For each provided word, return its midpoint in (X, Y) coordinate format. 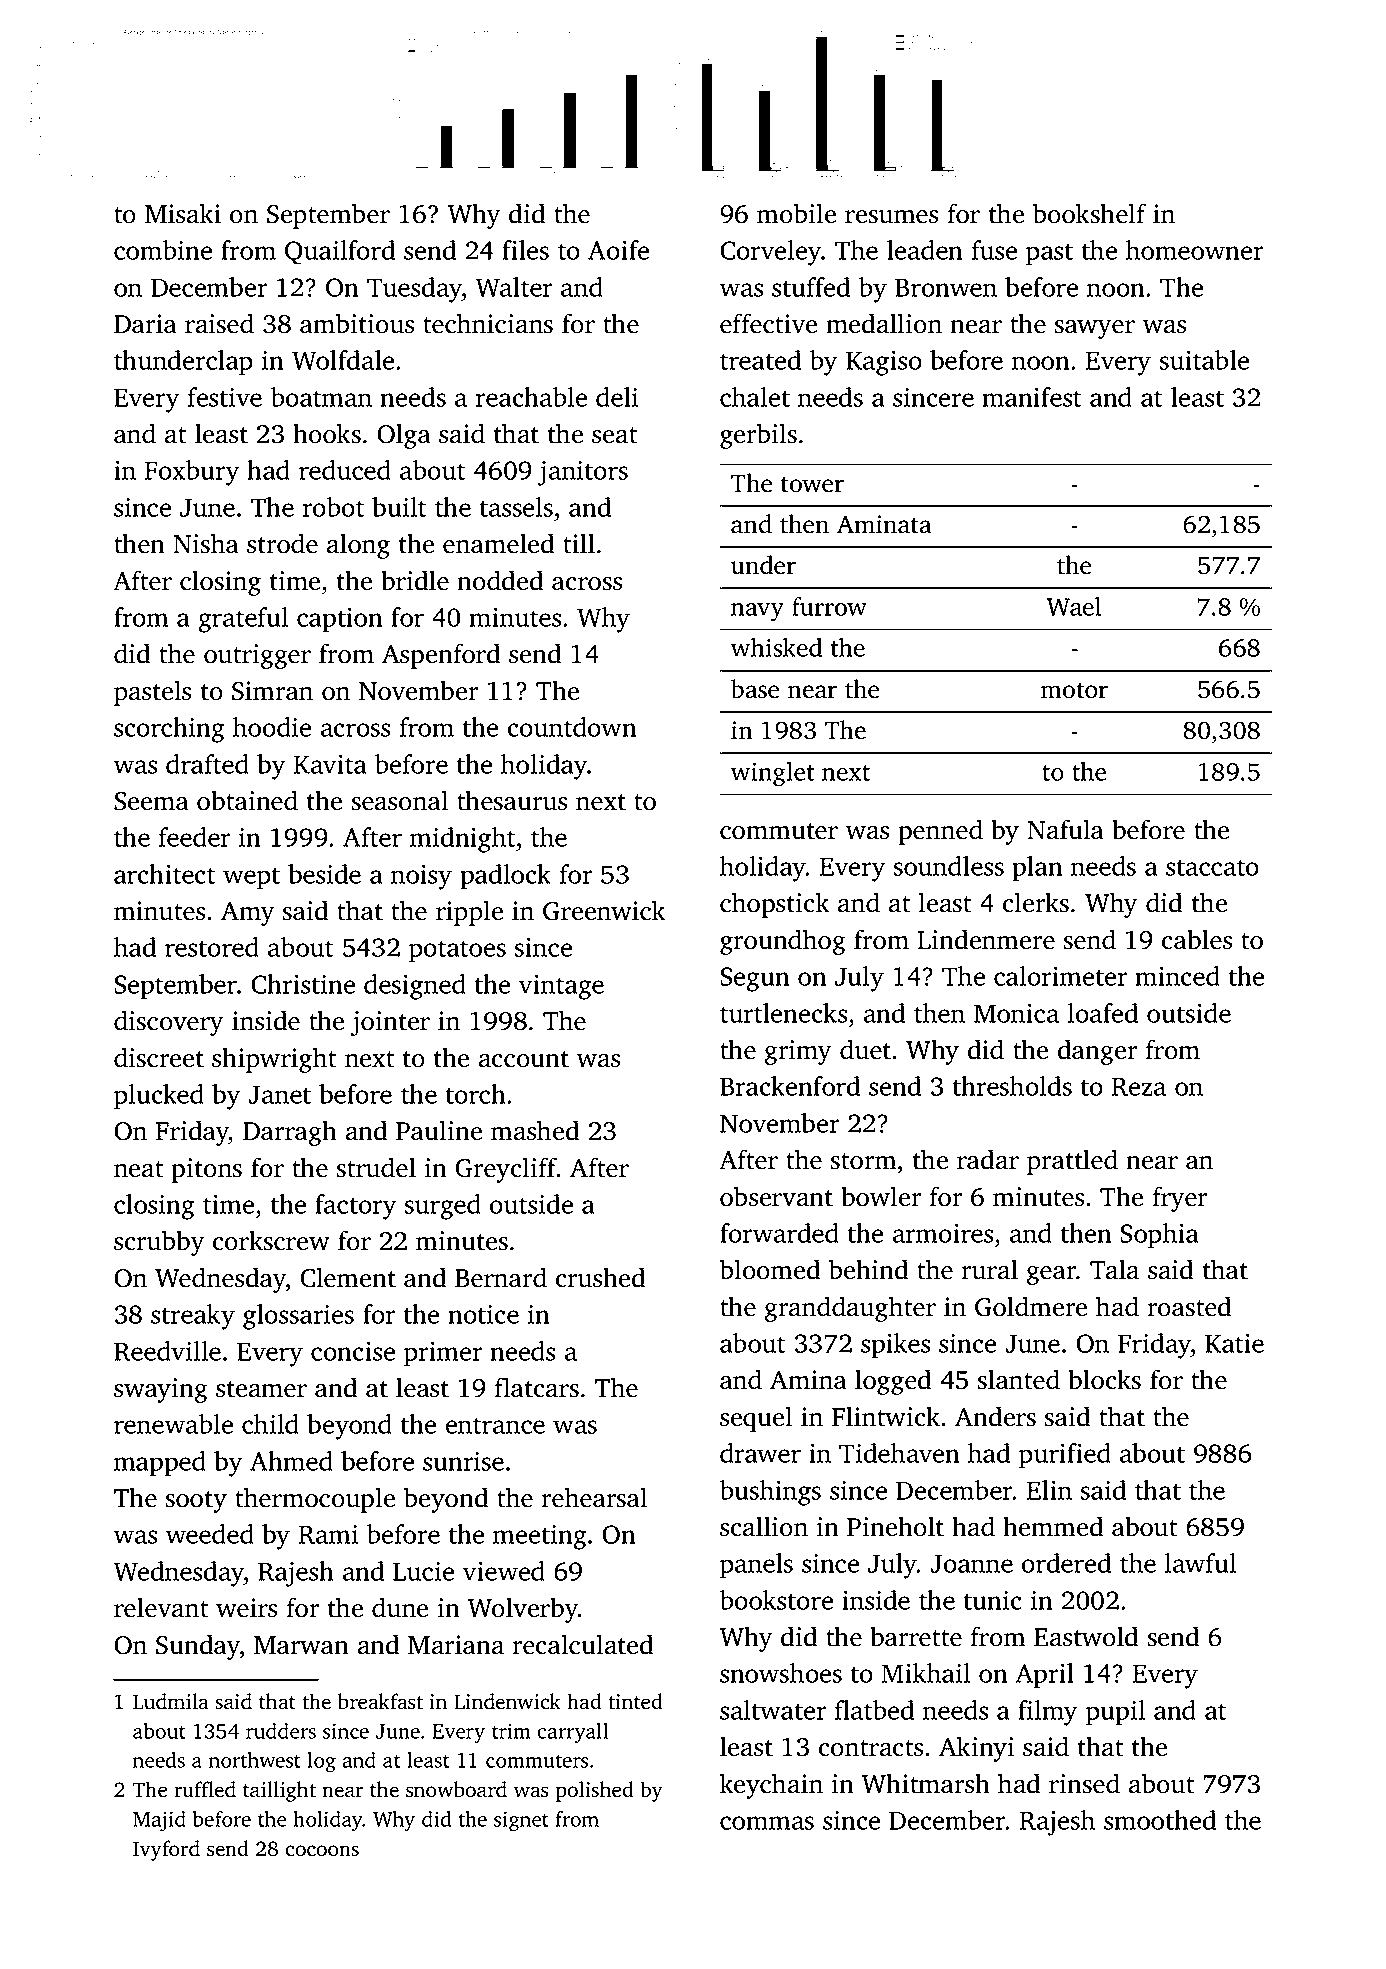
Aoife (618, 250)
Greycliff (506, 1170)
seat (614, 435)
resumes (891, 217)
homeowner (1194, 250)
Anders (995, 1416)
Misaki (183, 213)
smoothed (1160, 1820)
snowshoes (781, 1673)
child (270, 1424)
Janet (279, 1094)
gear (1051, 1275)
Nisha (206, 543)
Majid (159, 1821)
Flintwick (886, 1416)
